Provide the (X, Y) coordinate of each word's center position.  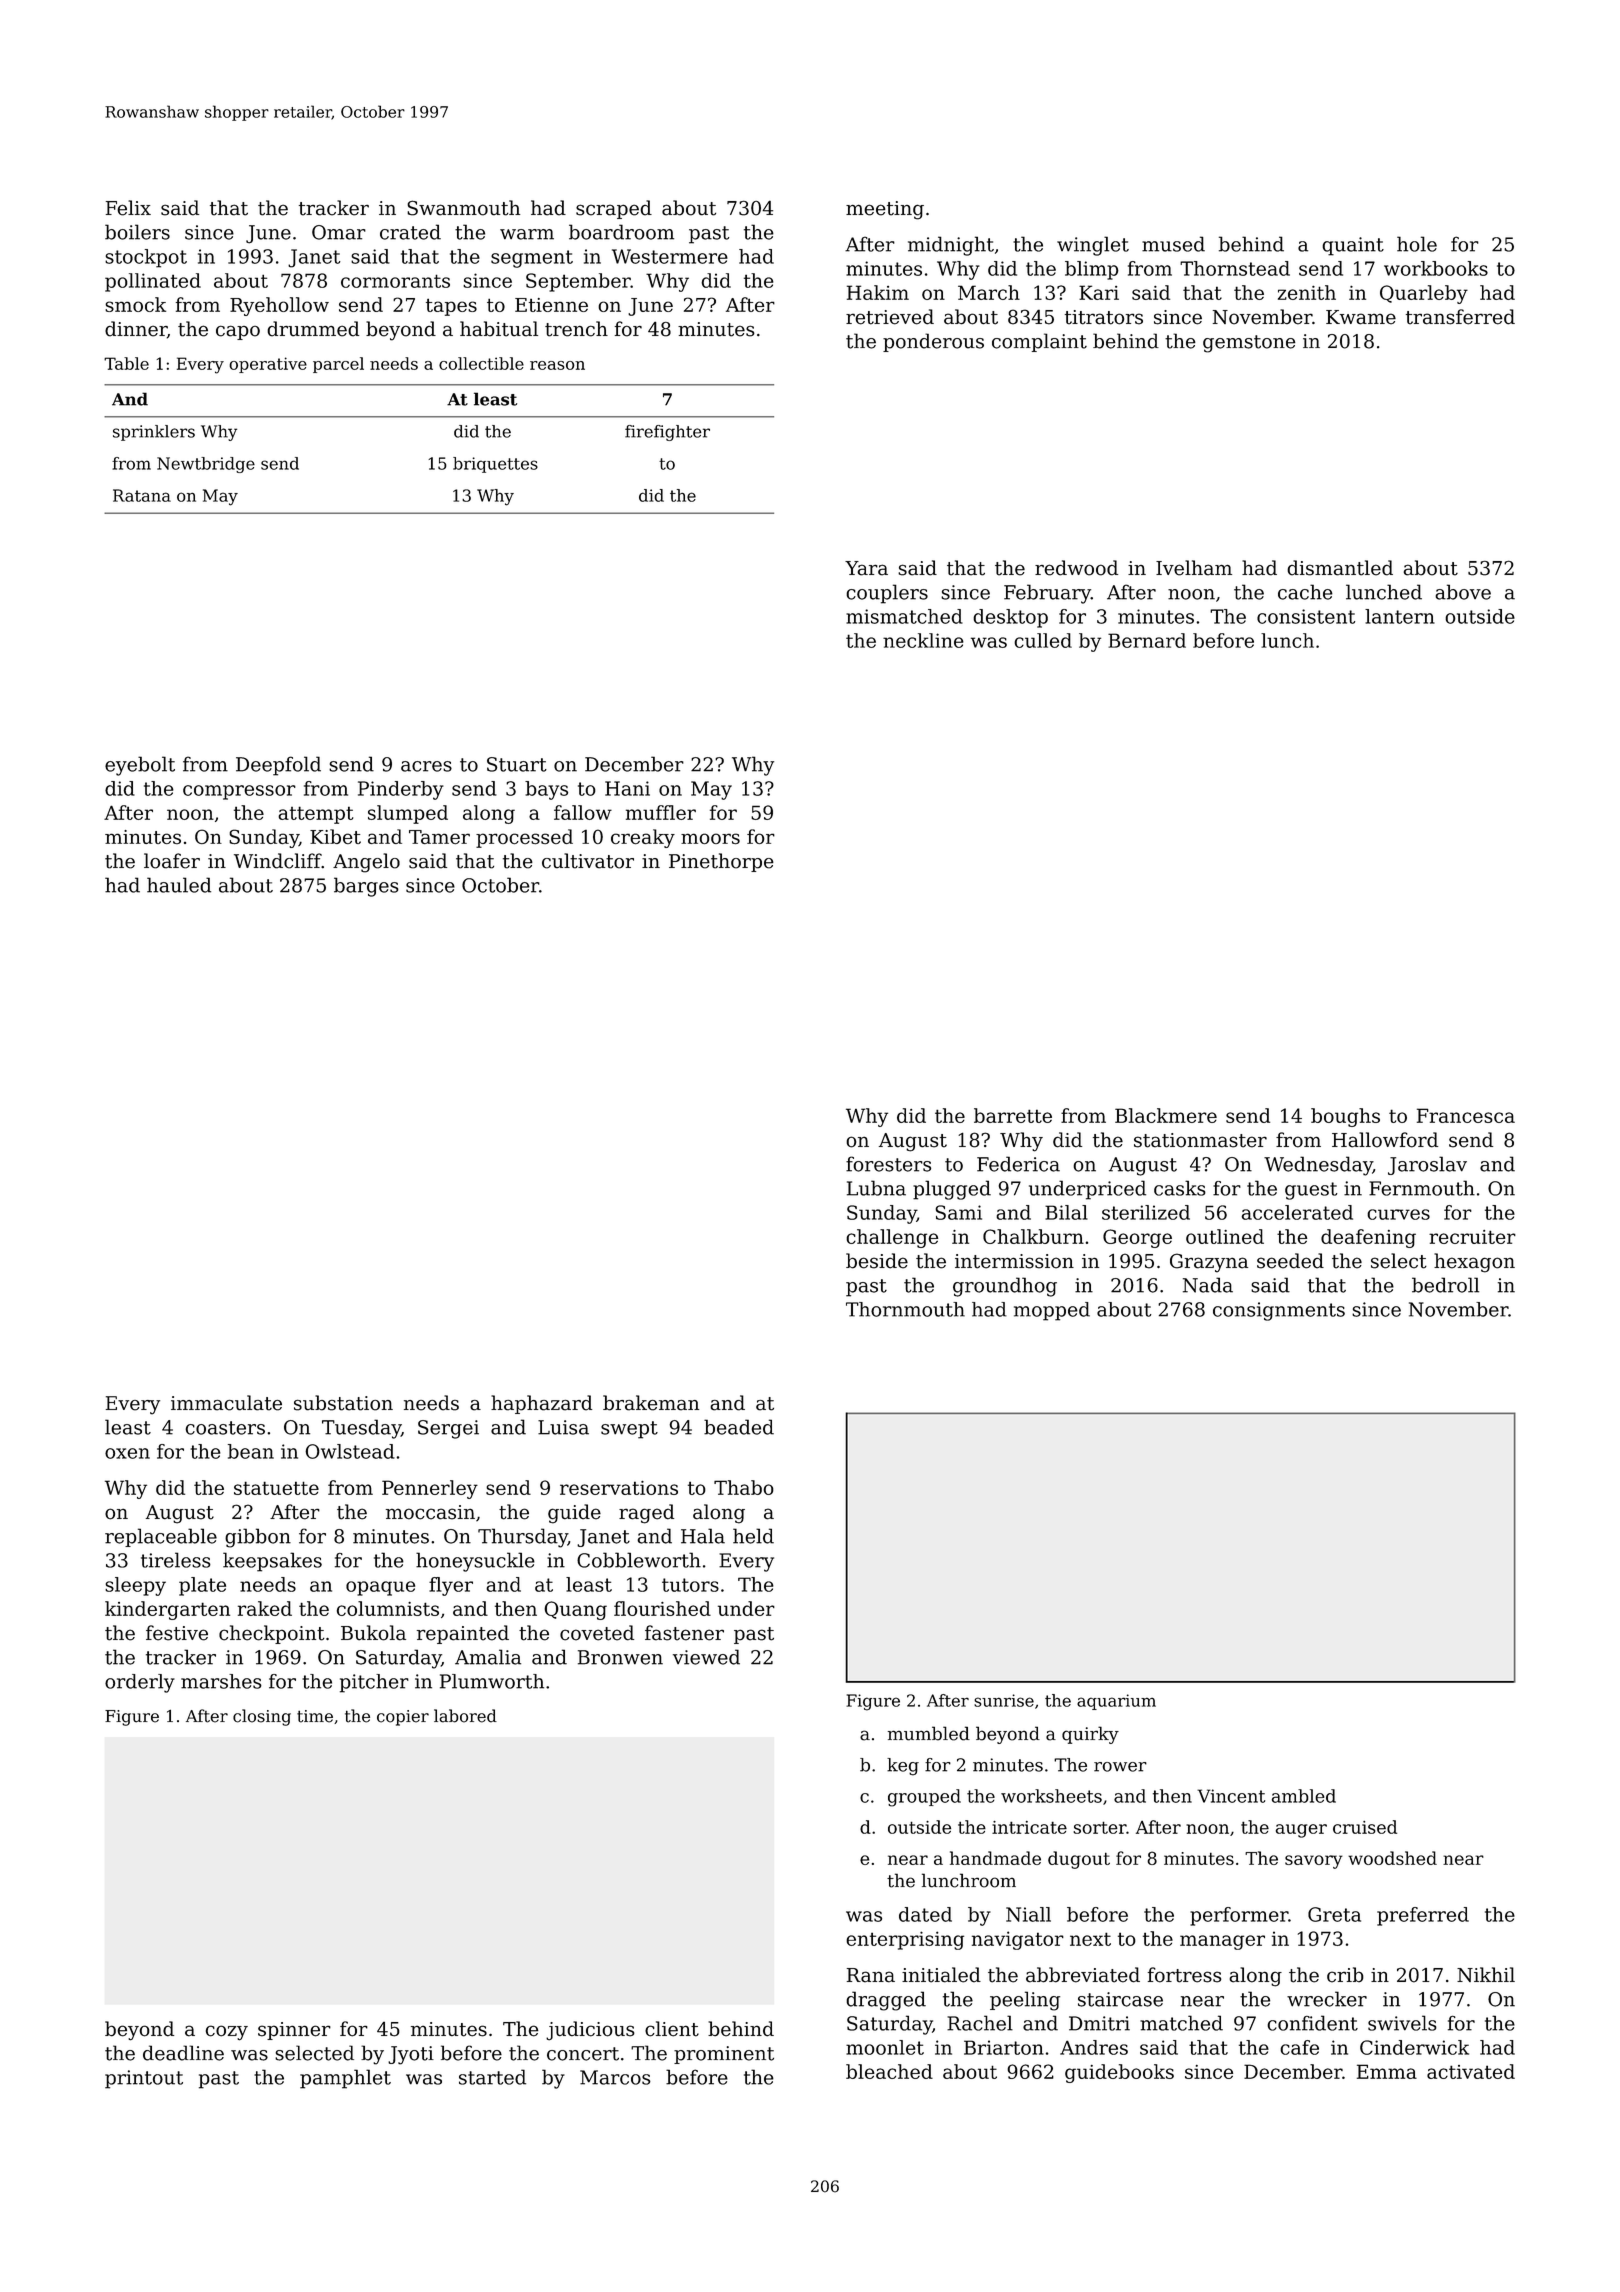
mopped (1052, 1311)
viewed (706, 1657)
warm (527, 234)
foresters (888, 1164)
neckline (923, 640)
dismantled (1340, 568)
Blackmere (1166, 1115)
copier (403, 1718)
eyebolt (140, 766)
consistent (1306, 616)
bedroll (1445, 1285)
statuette (276, 1488)
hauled (179, 885)
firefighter (667, 433)
